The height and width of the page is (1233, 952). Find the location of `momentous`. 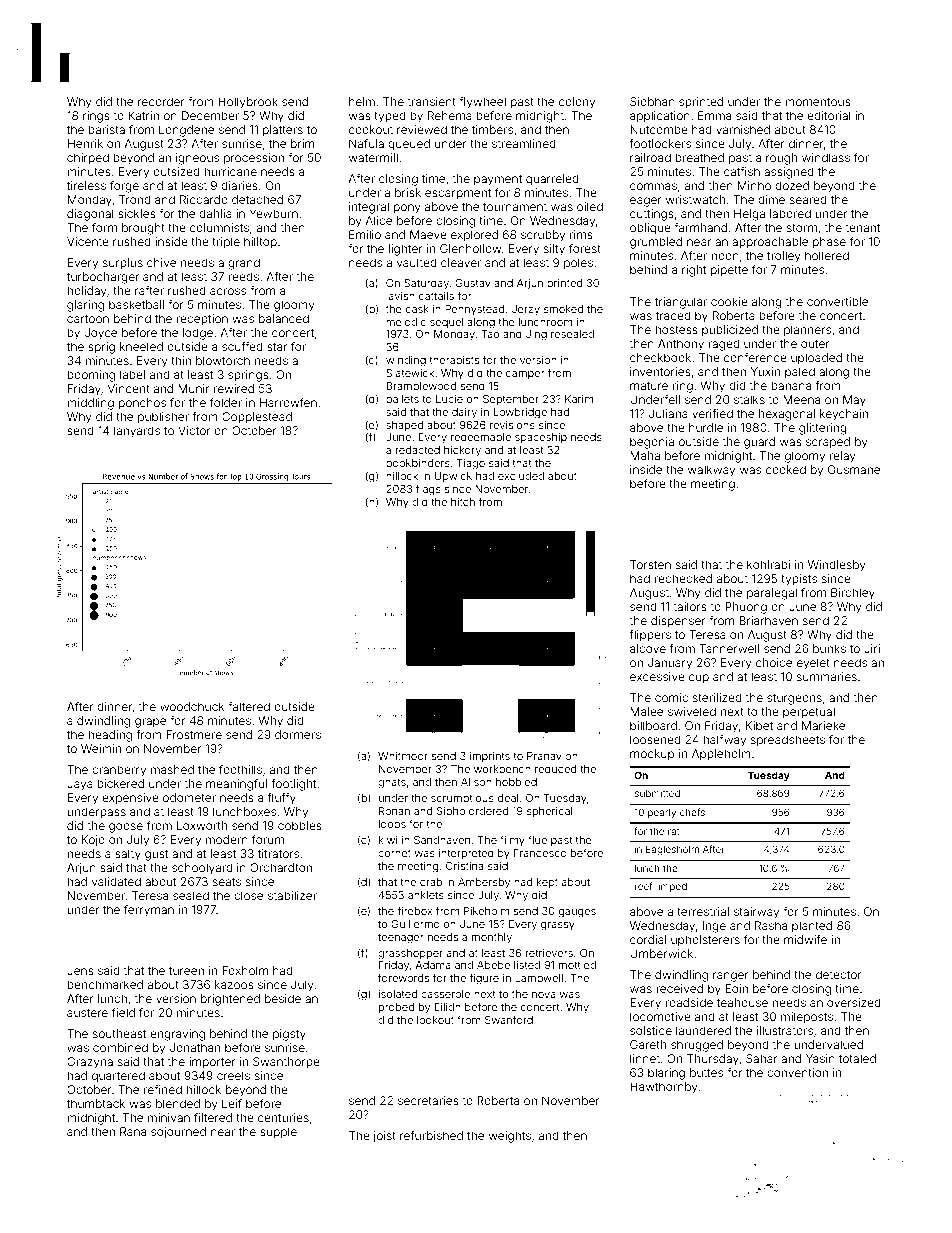

momentous is located at coordinates (818, 102).
